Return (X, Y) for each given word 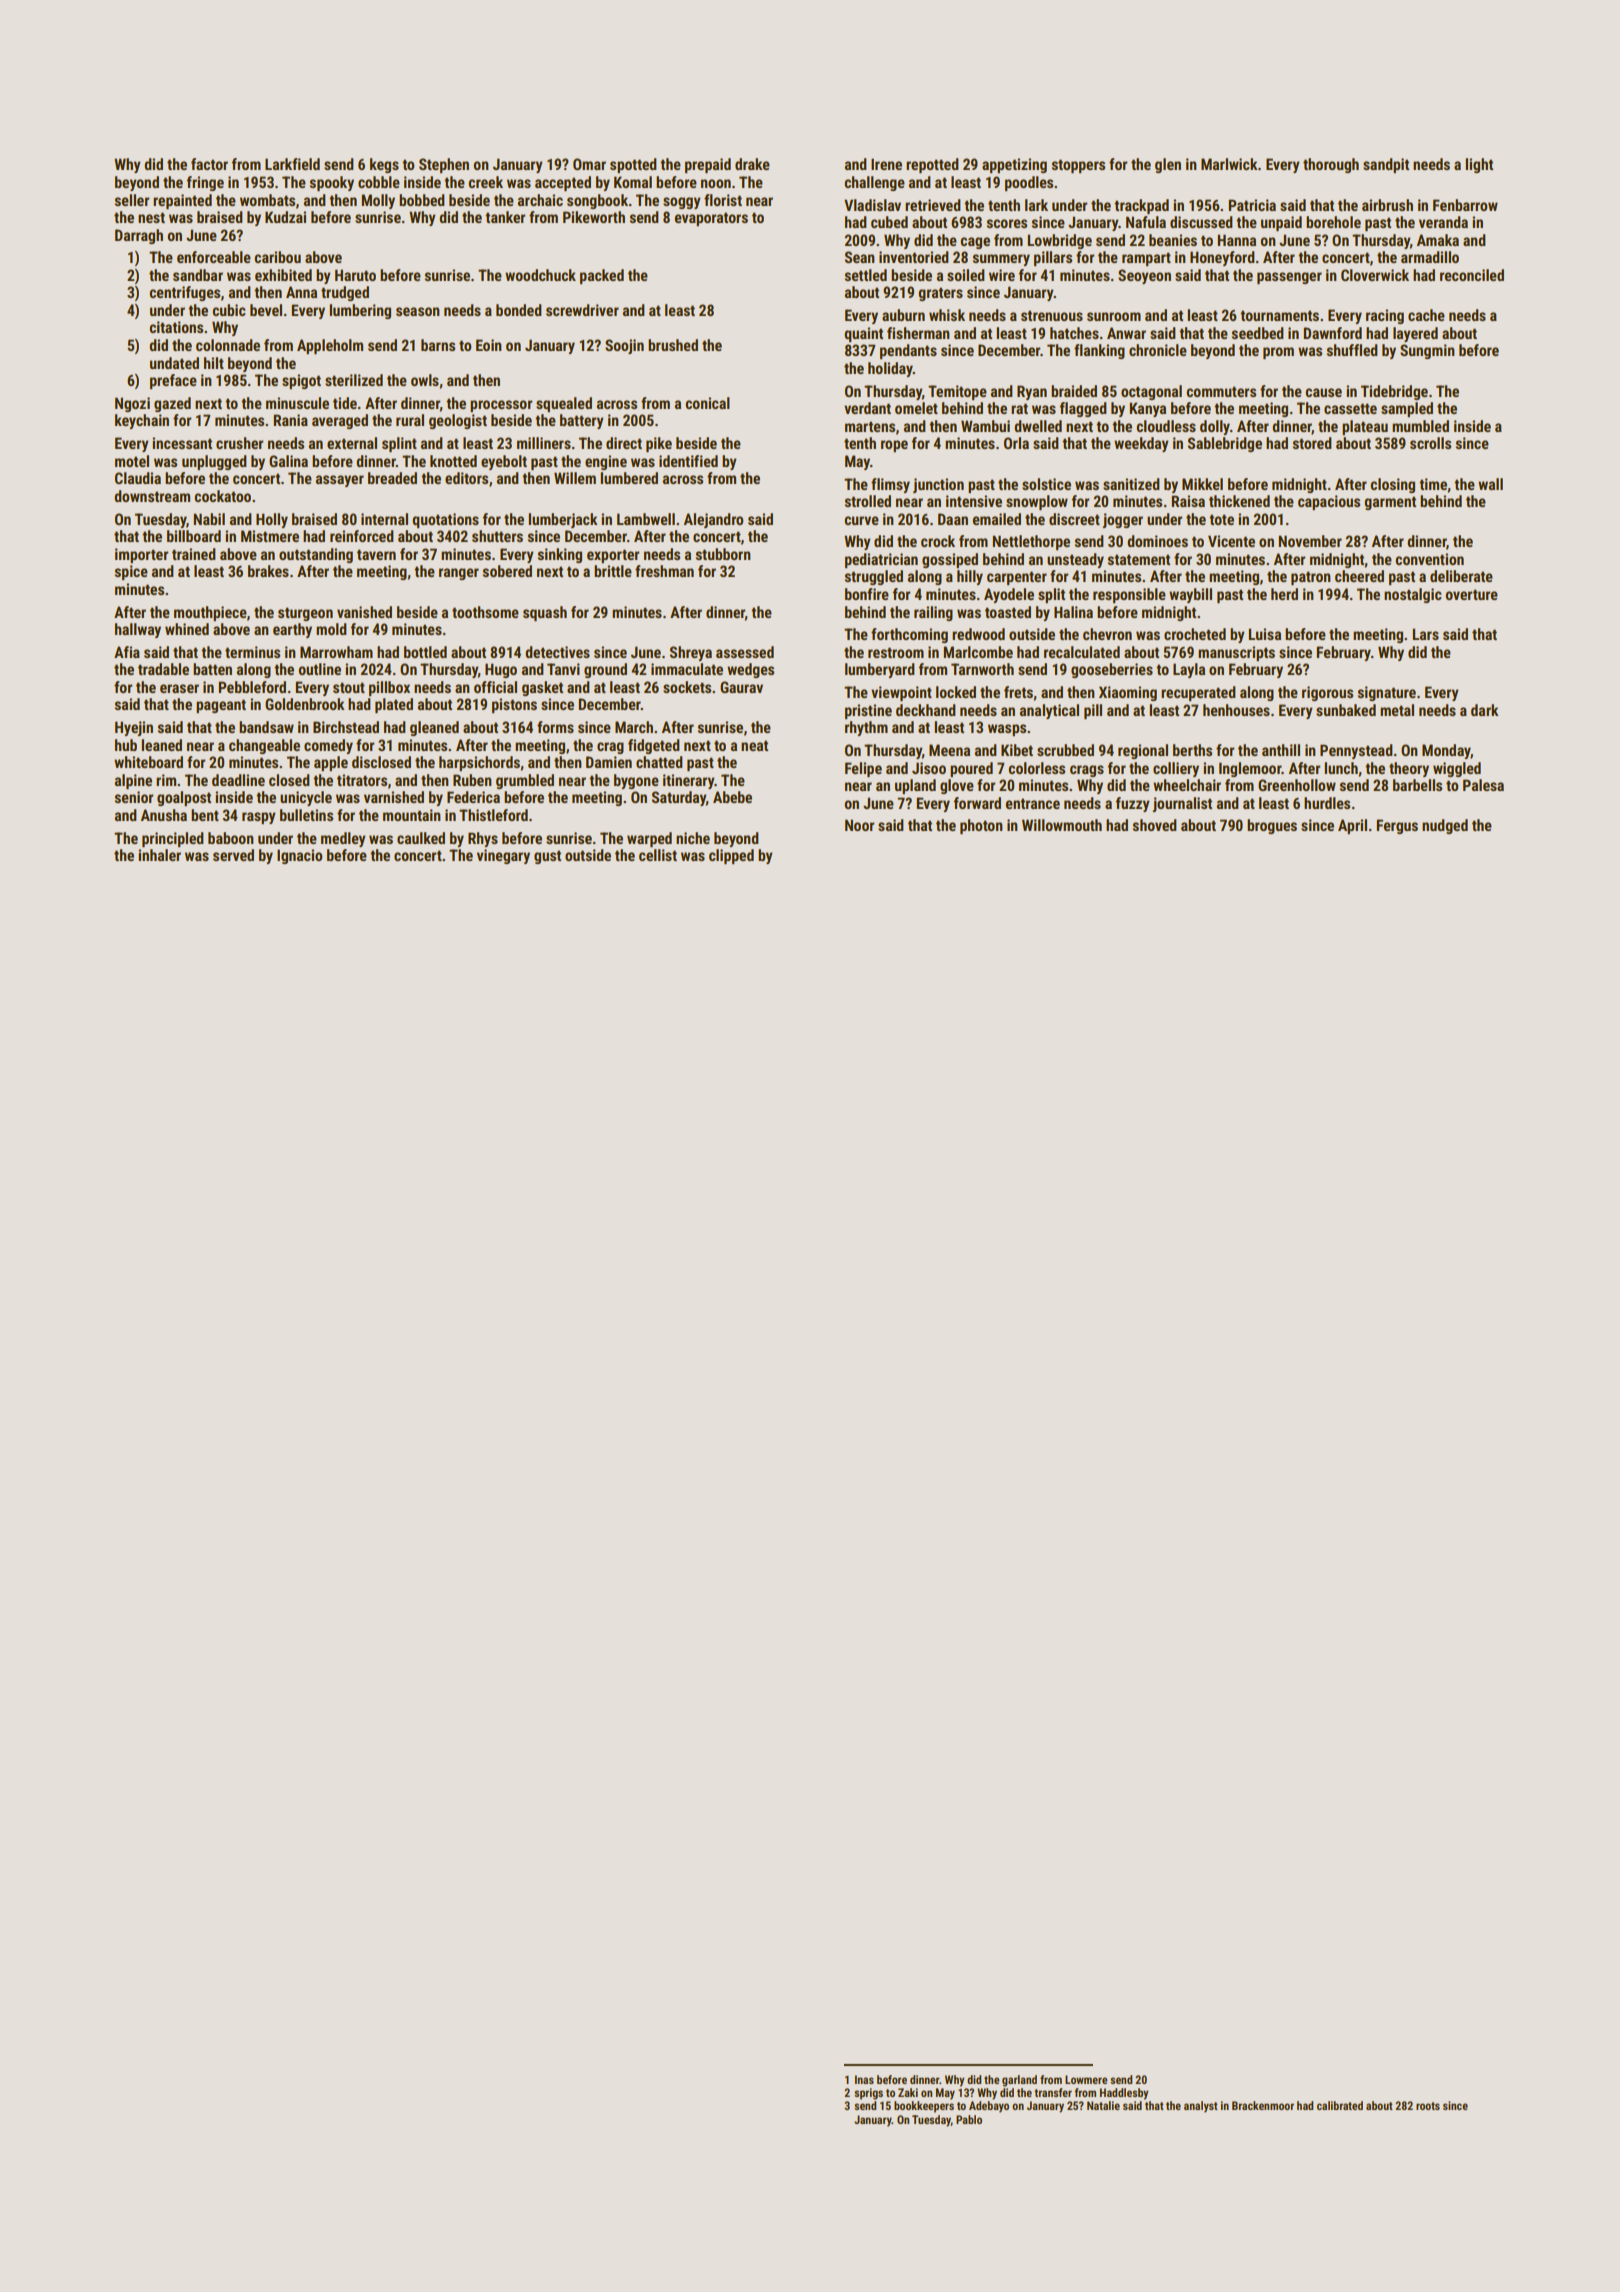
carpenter (1017, 578)
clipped (731, 856)
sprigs (868, 2094)
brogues (1272, 826)
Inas (864, 2079)
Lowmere (1086, 2079)
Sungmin (1427, 351)
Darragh (139, 236)
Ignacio (300, 856)
